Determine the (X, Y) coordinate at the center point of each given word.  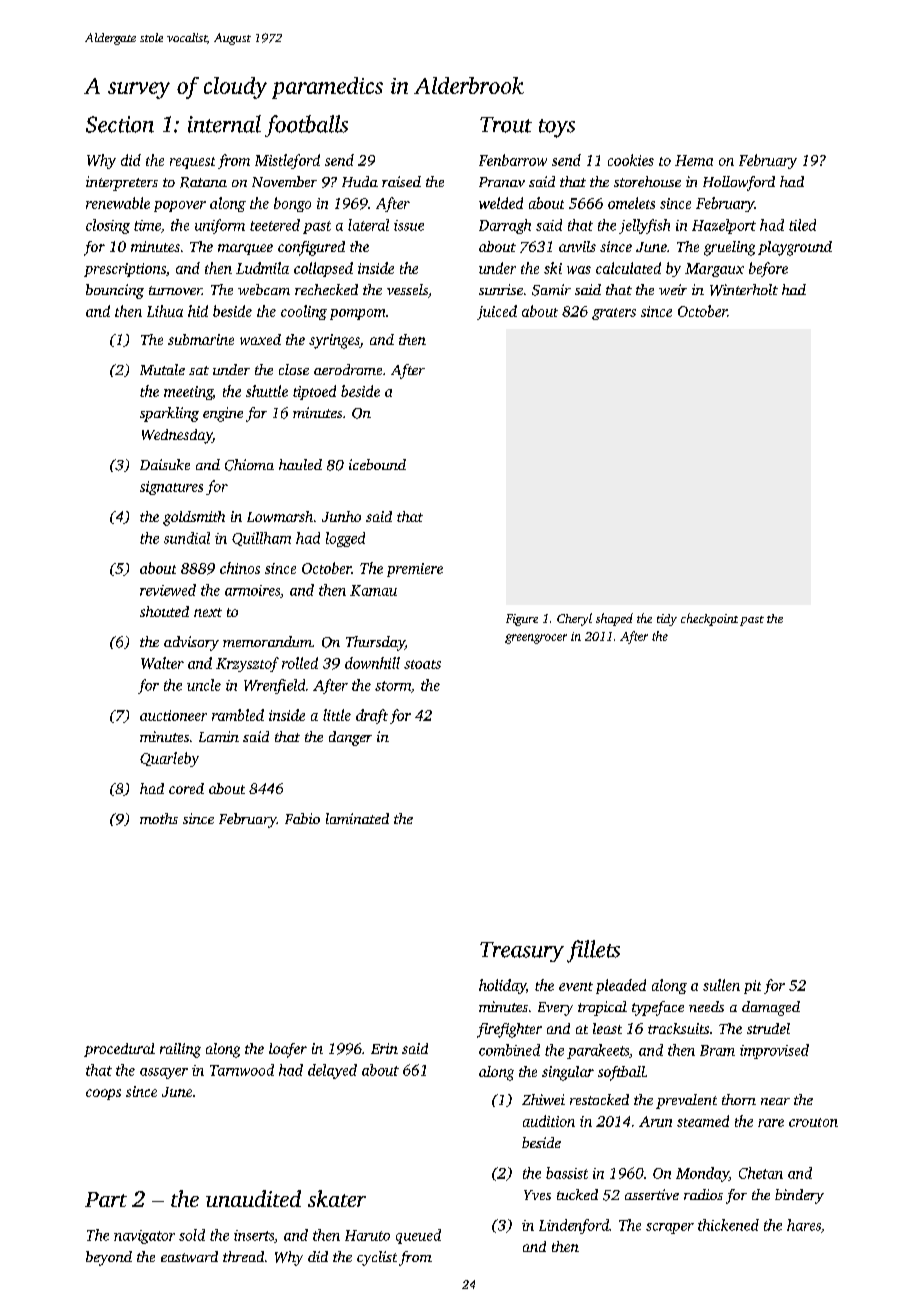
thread (243, 1256)
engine (223, 414)
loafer (288, 1050)
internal (224, 124)
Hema (694, 160)
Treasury (522, 952)
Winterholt (744, 290)
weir (673, 289)
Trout (506, 125)
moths (159, 818)
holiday (502, 986)
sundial (187, 538)
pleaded (621, 986)
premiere (415, 570)
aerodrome (348, 369)
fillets (593, 951)
